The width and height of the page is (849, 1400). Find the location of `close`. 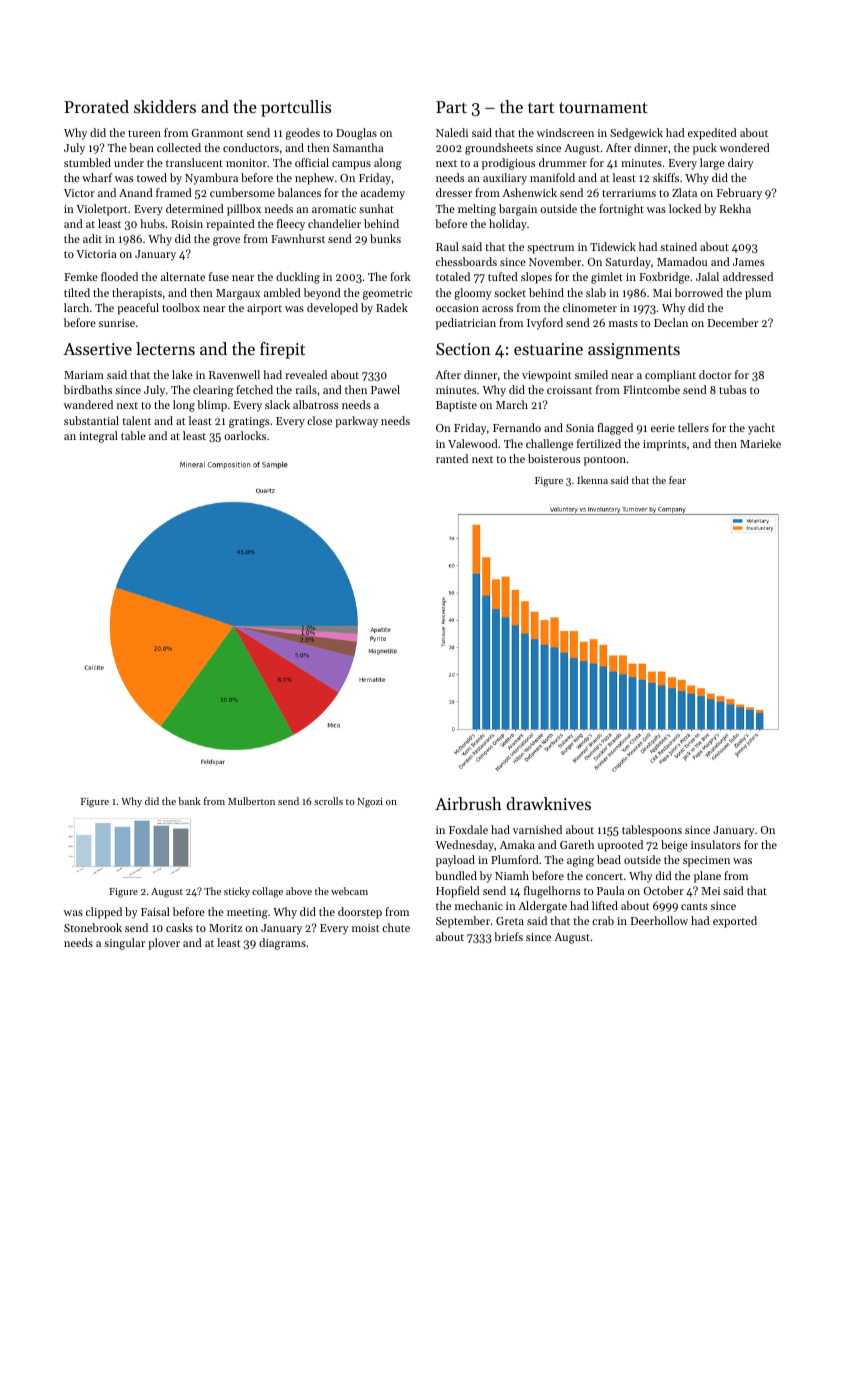

close is located at coordinates (319, 420).
